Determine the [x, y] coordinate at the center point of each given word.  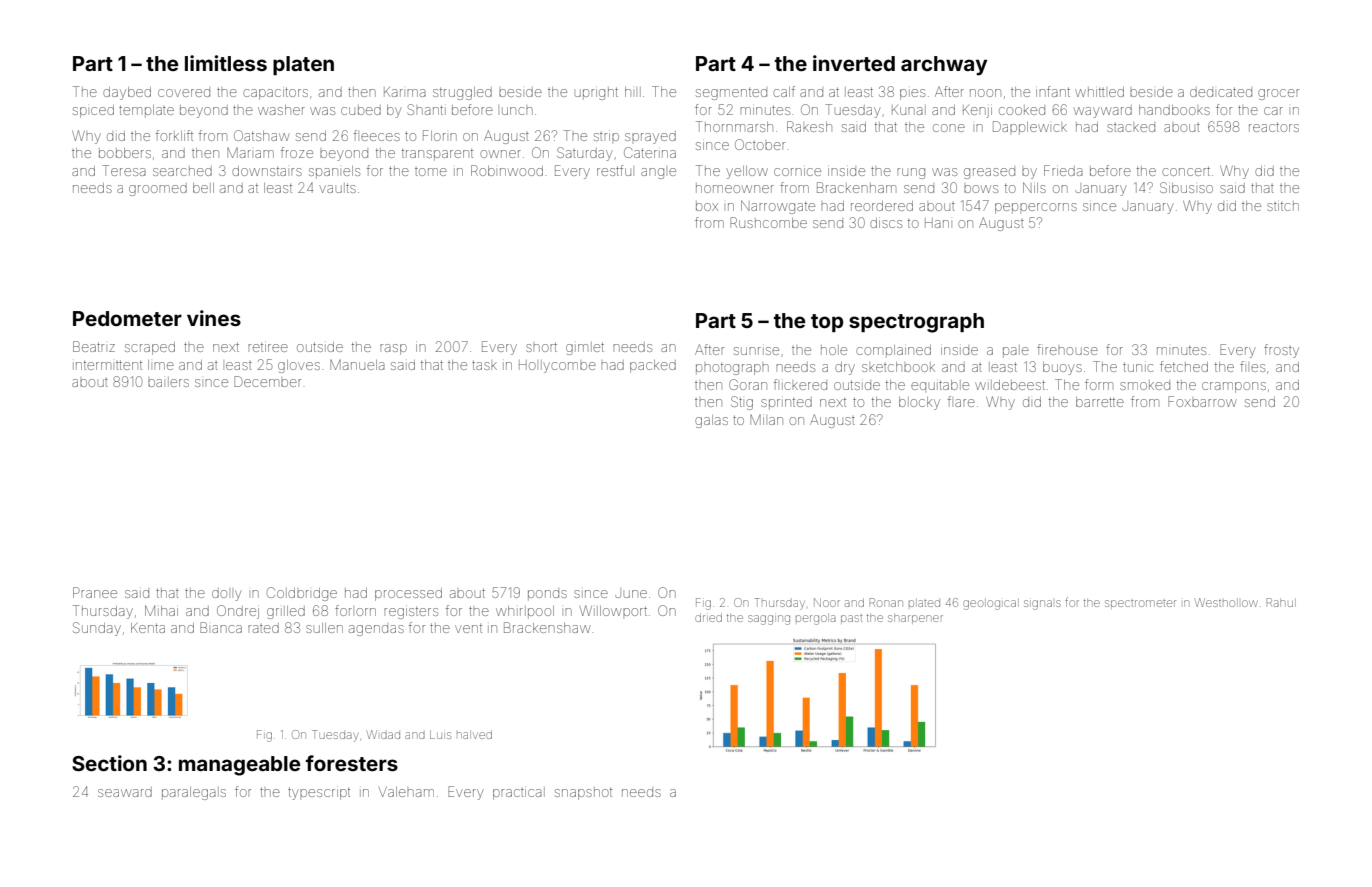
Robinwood [507, 170]
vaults [337, 188]
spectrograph [916, 323]
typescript [319, 793]
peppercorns [1036, 208]
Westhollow [1226, 602]
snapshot [583, 793]
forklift [174, 135]
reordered [882, 206]
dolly [227, 594]
